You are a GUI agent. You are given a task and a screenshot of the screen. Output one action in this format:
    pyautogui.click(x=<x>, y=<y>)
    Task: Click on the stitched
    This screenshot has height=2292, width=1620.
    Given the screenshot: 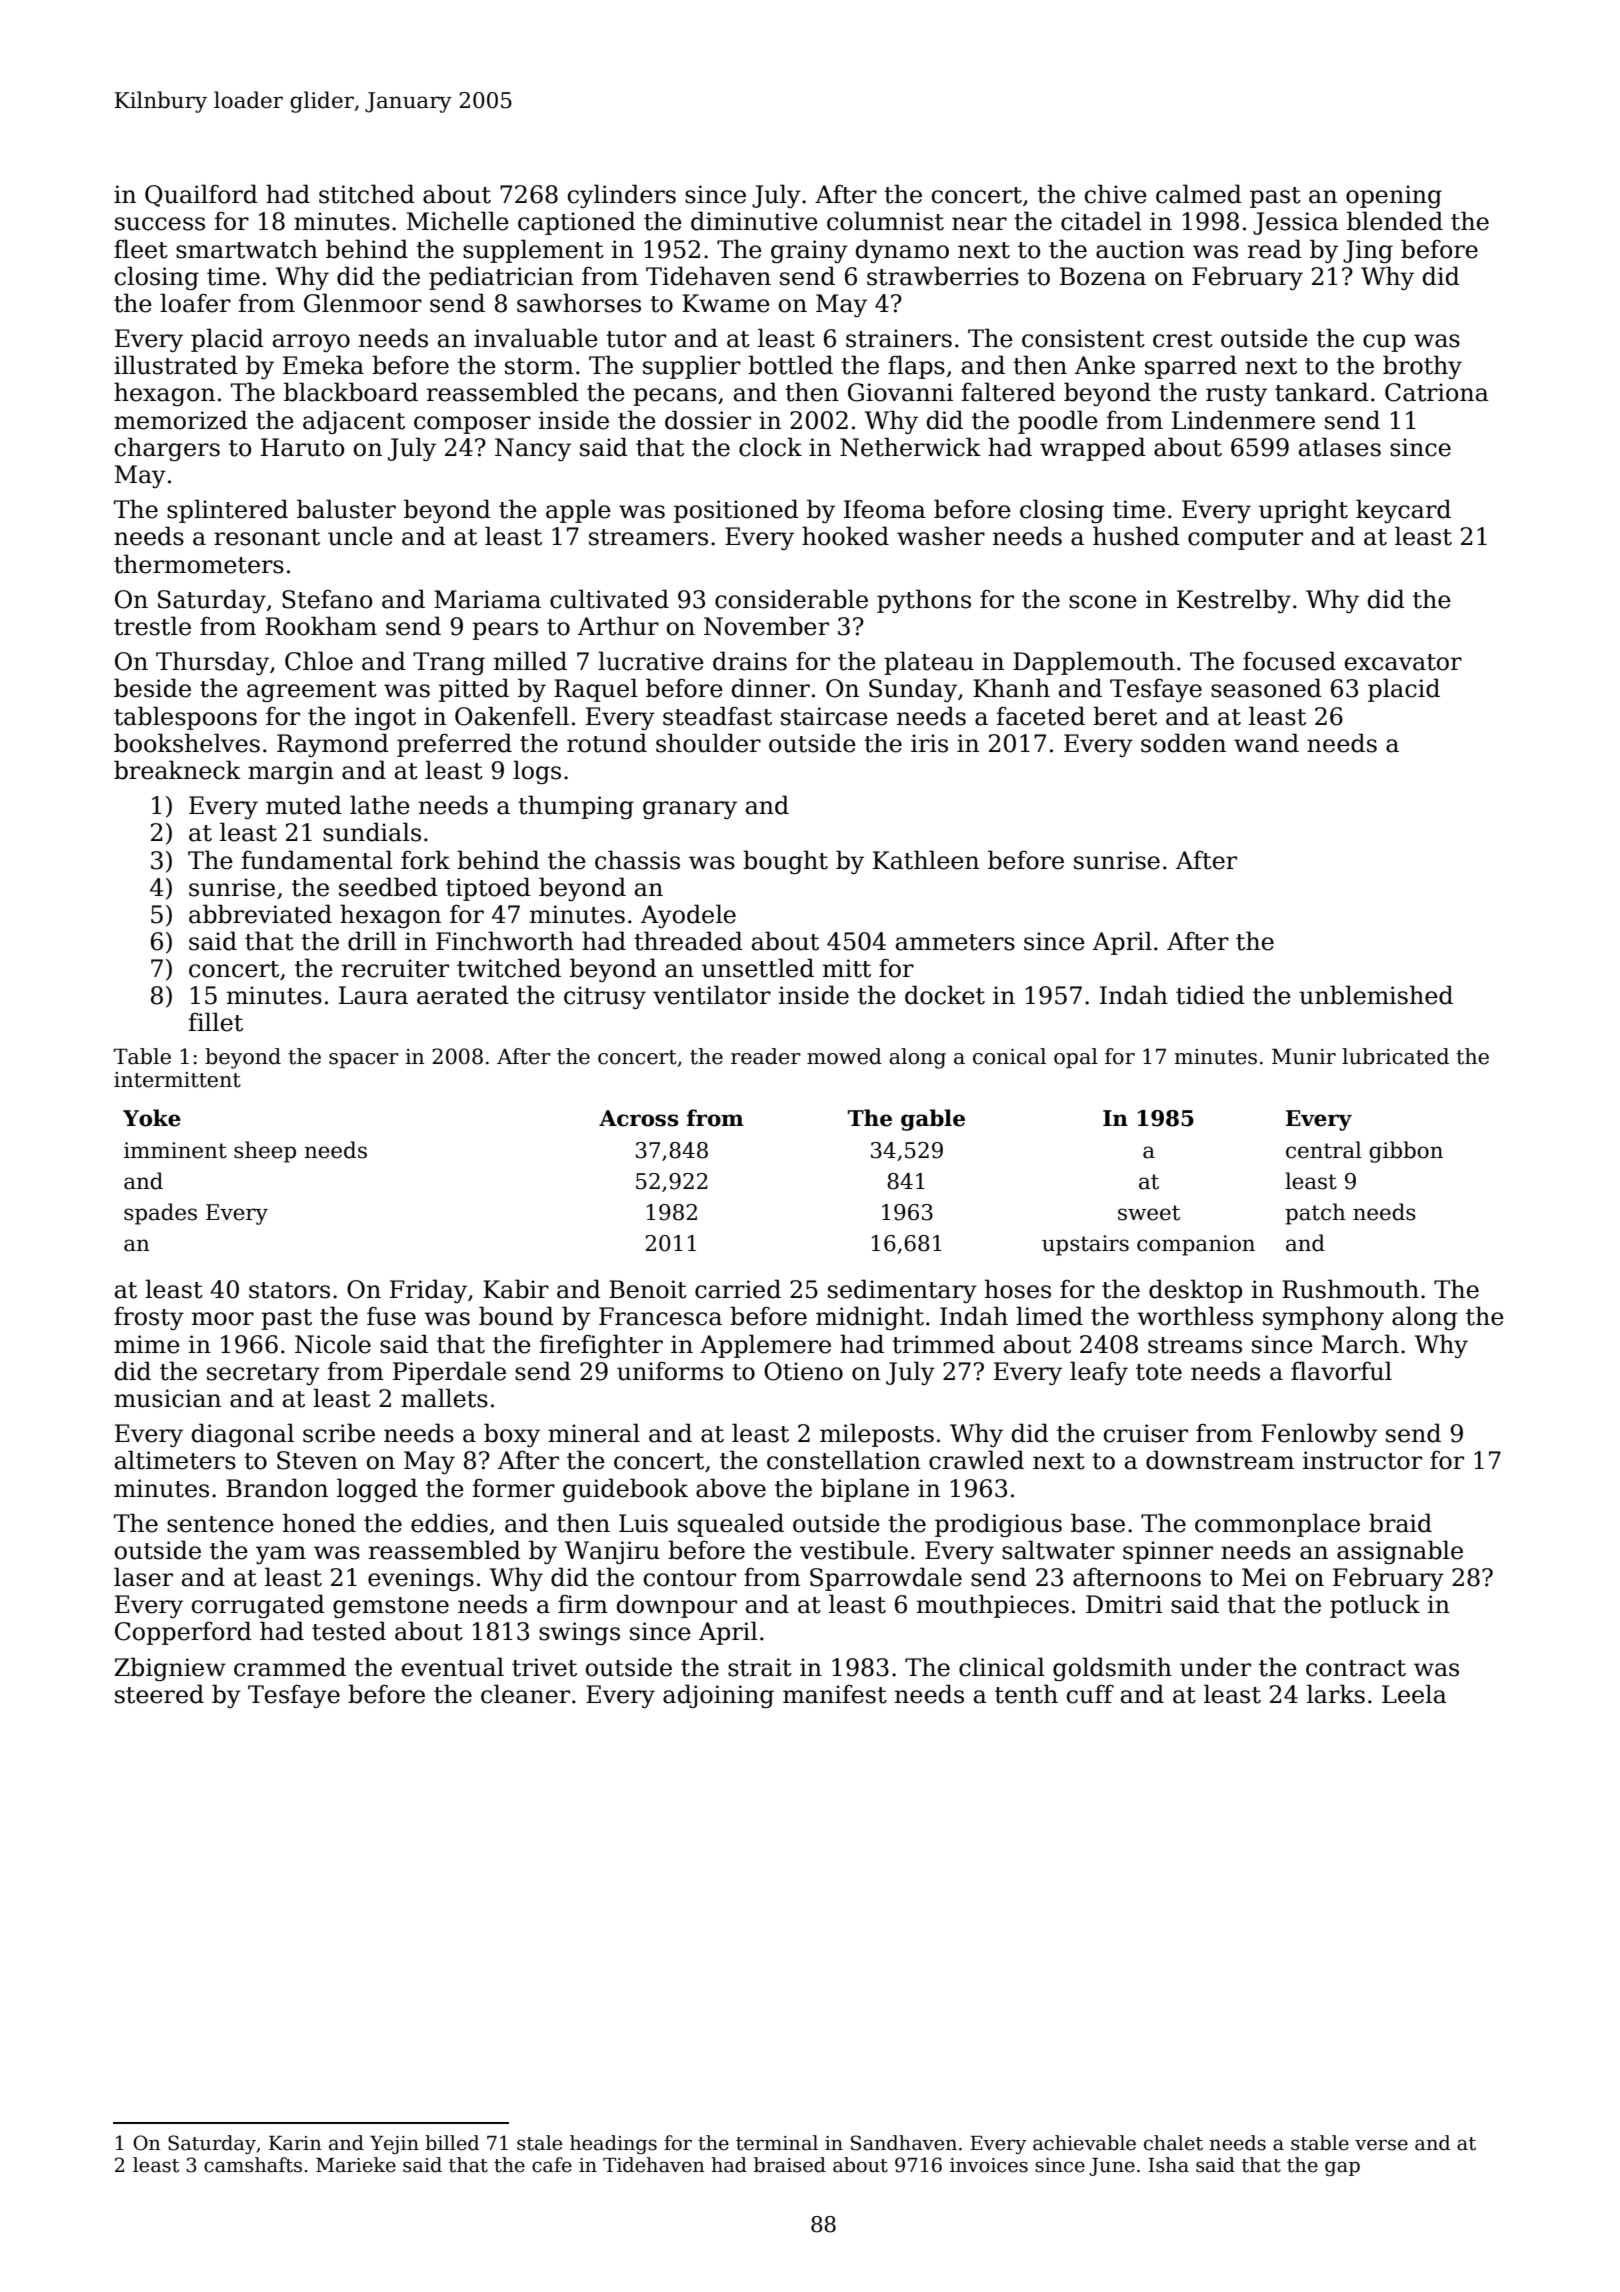 What is the action you would take?
    pyautogui.click(x=367, y=194)
